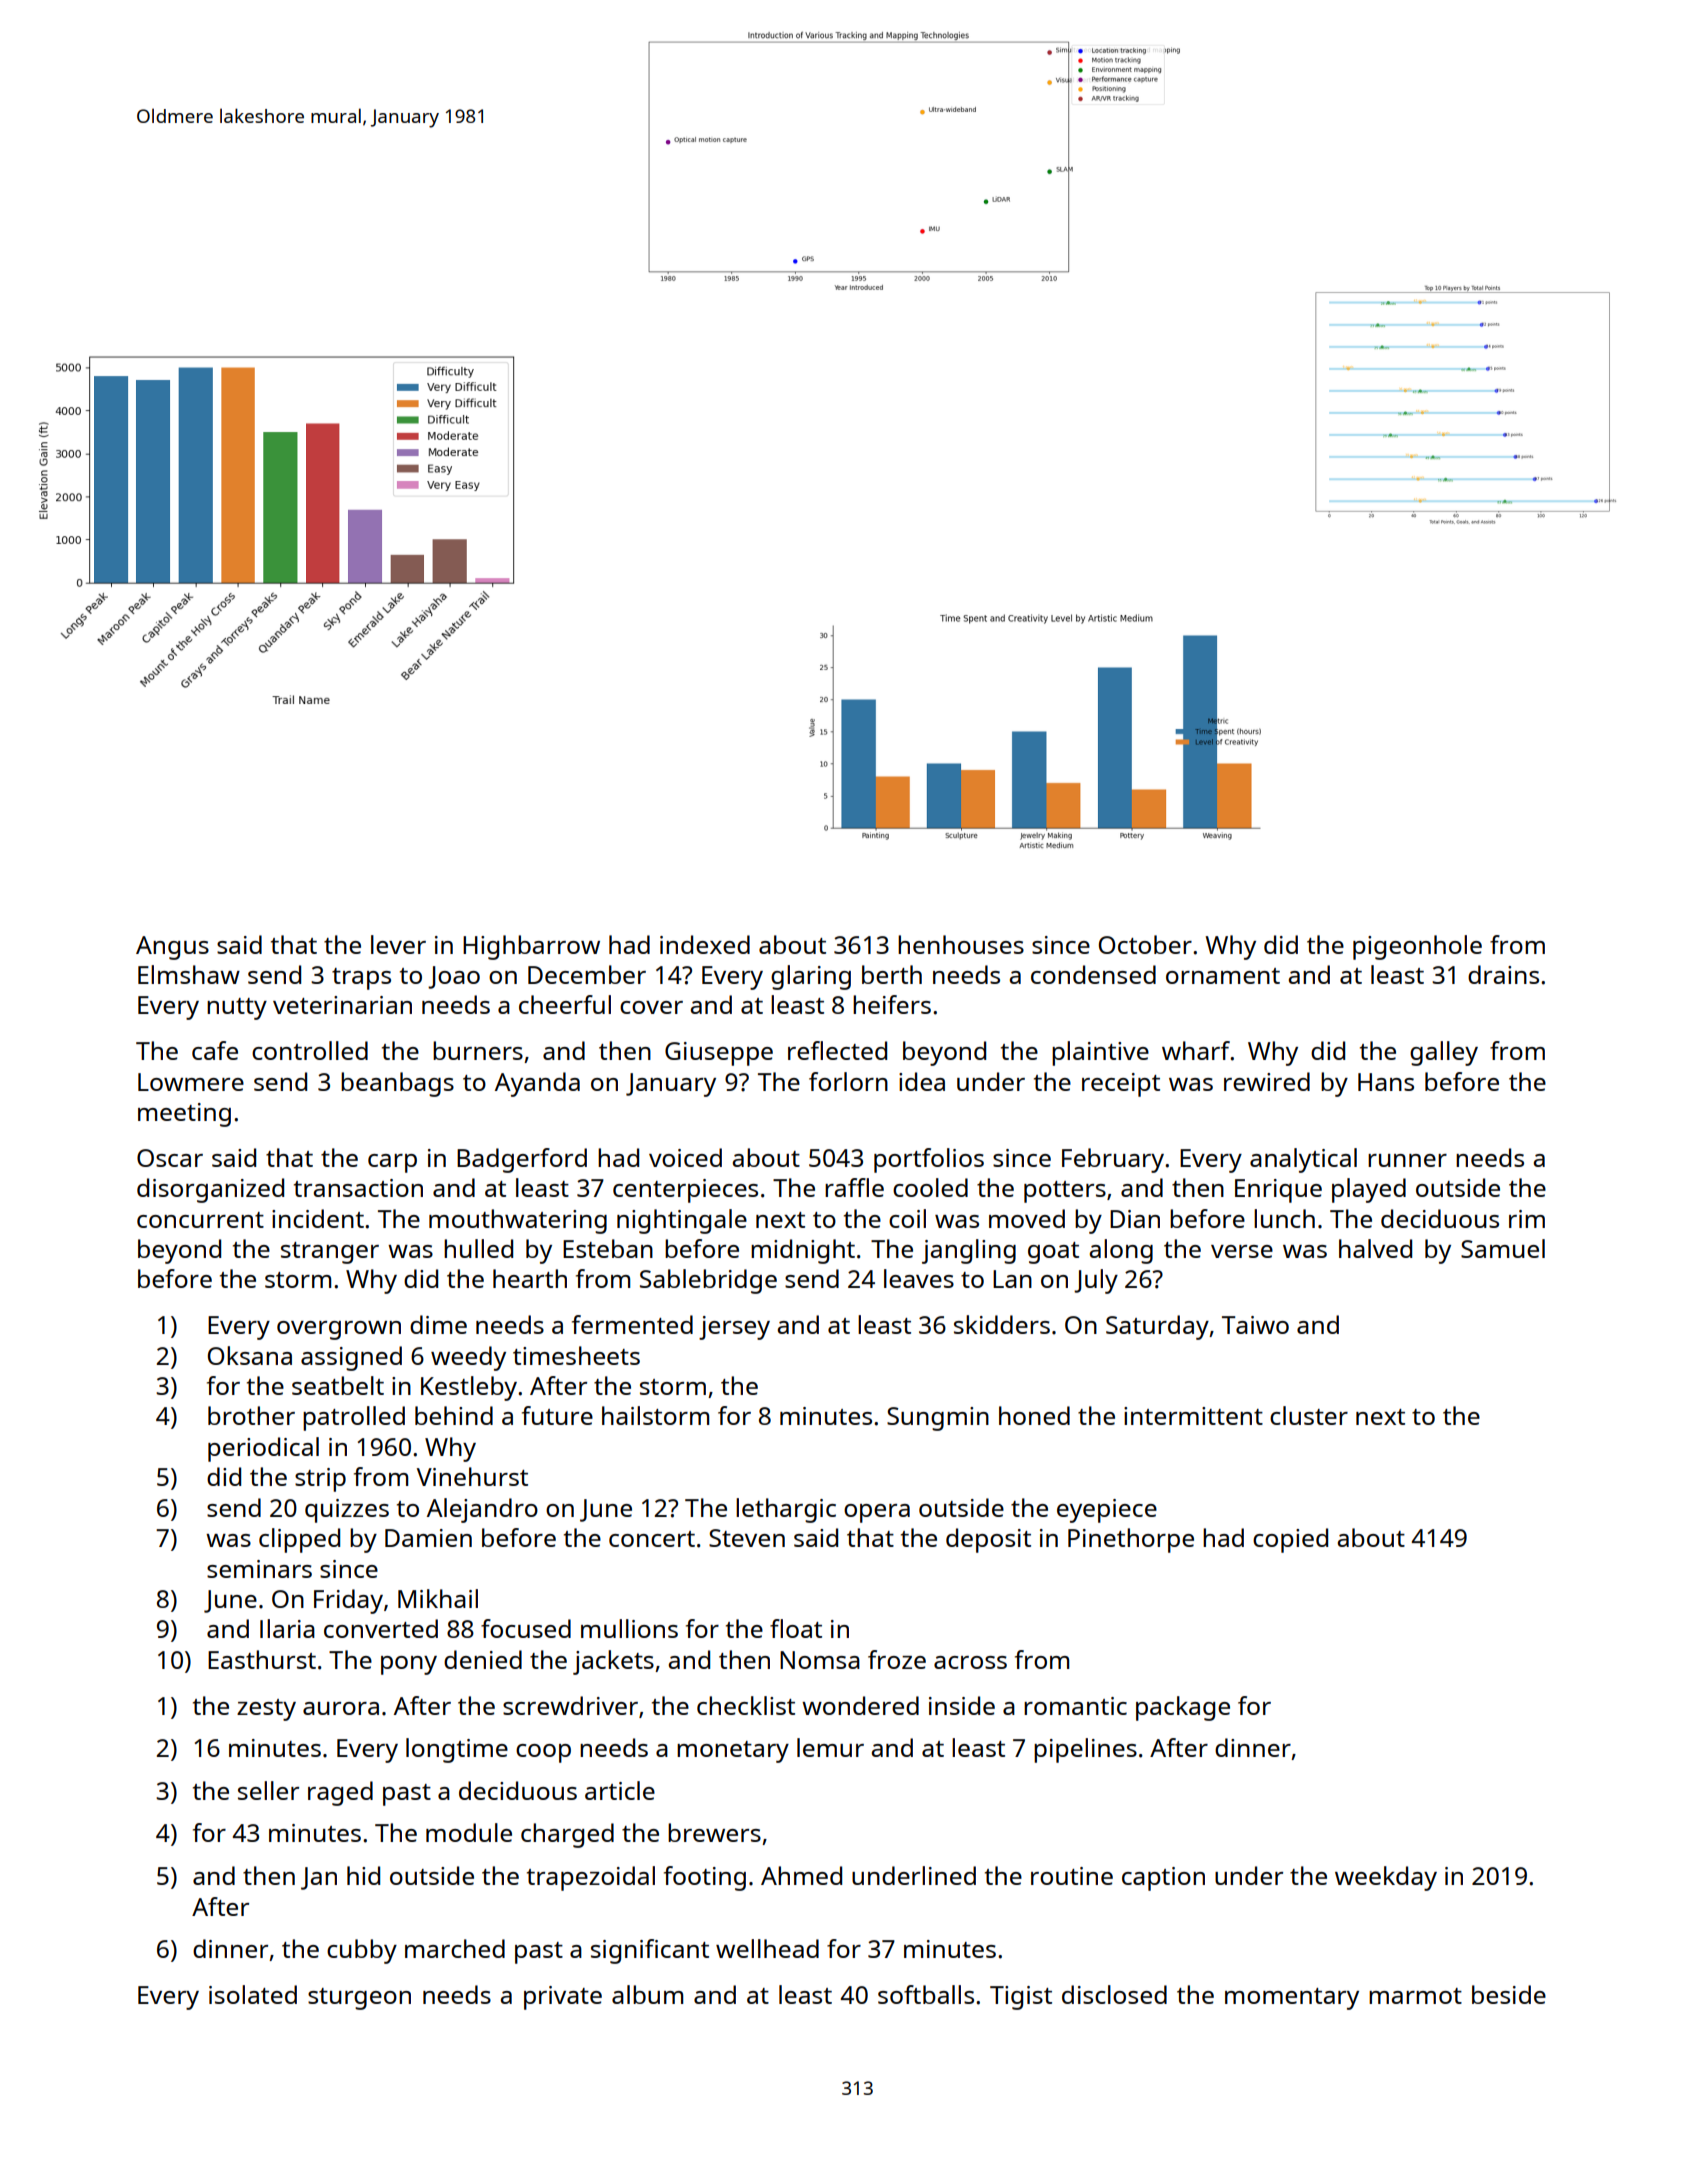  I want to click on pigeonhole, so click(1417, 947).
